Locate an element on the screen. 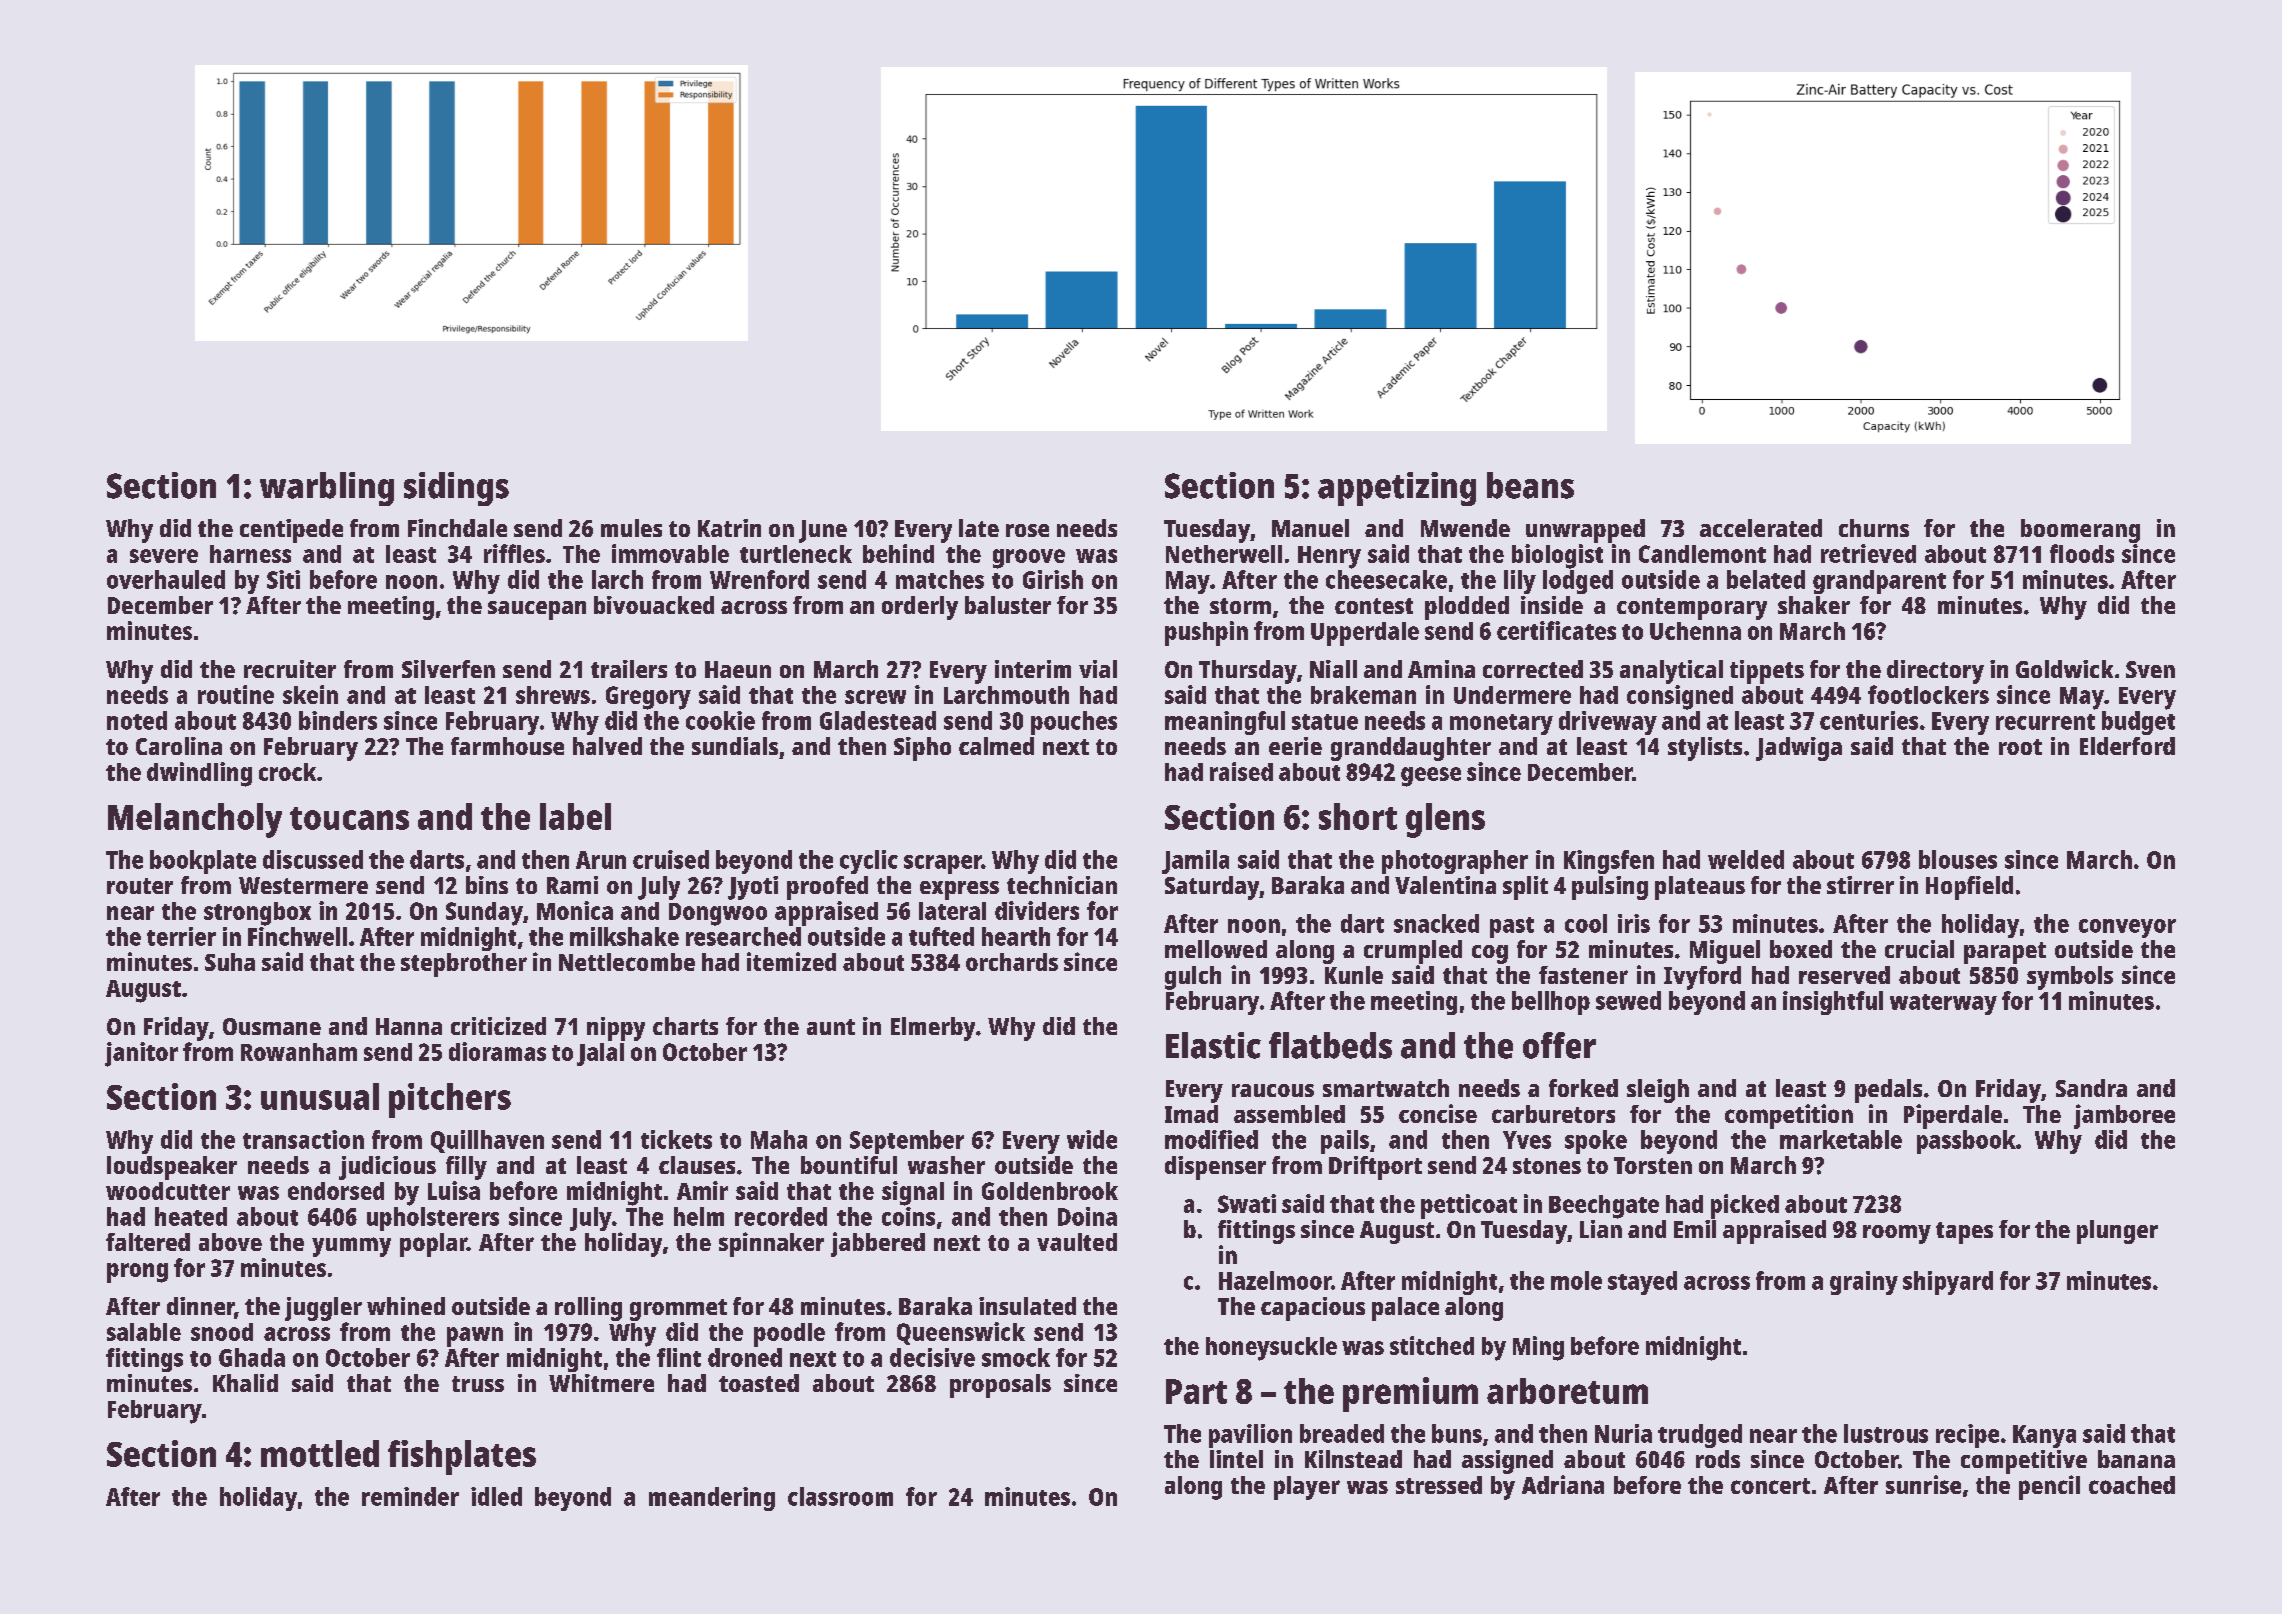  reminder is located at coordinates (410, 1496).
